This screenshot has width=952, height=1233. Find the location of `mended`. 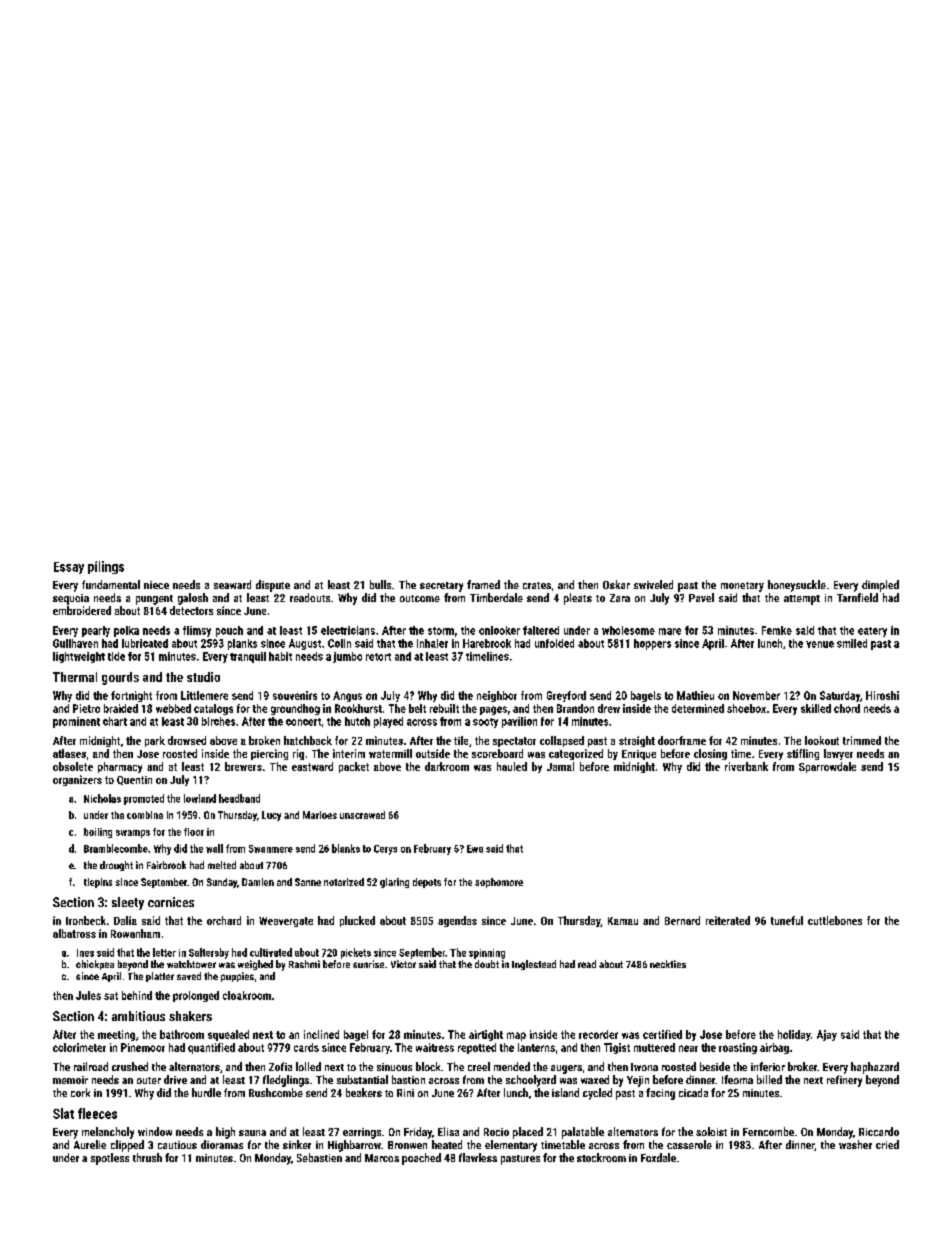

mended is located at coordinates (512, 1066).
